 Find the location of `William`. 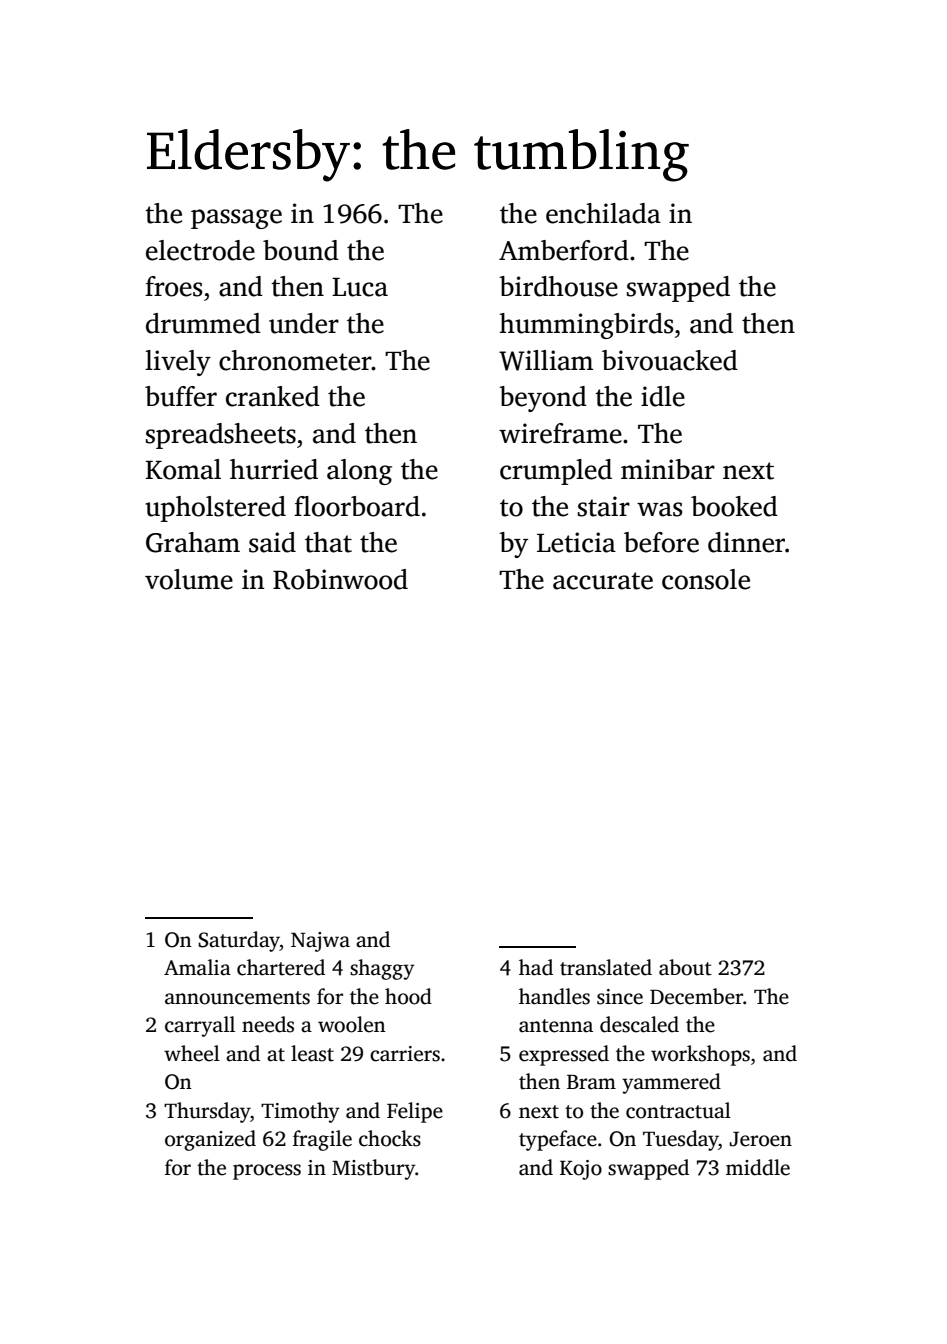

William is located at coordinates (546, 360).
